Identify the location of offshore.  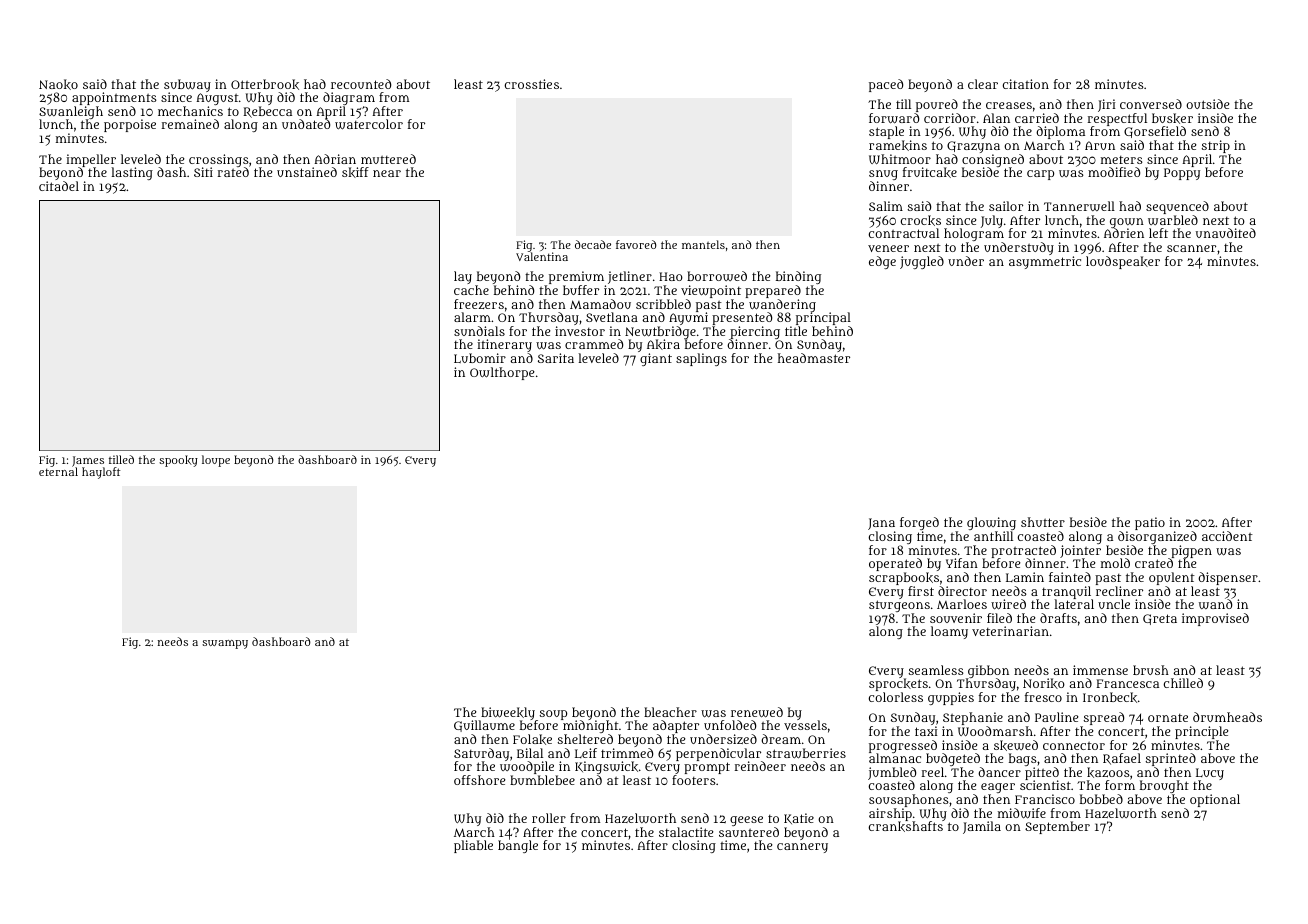
(480, 780).
